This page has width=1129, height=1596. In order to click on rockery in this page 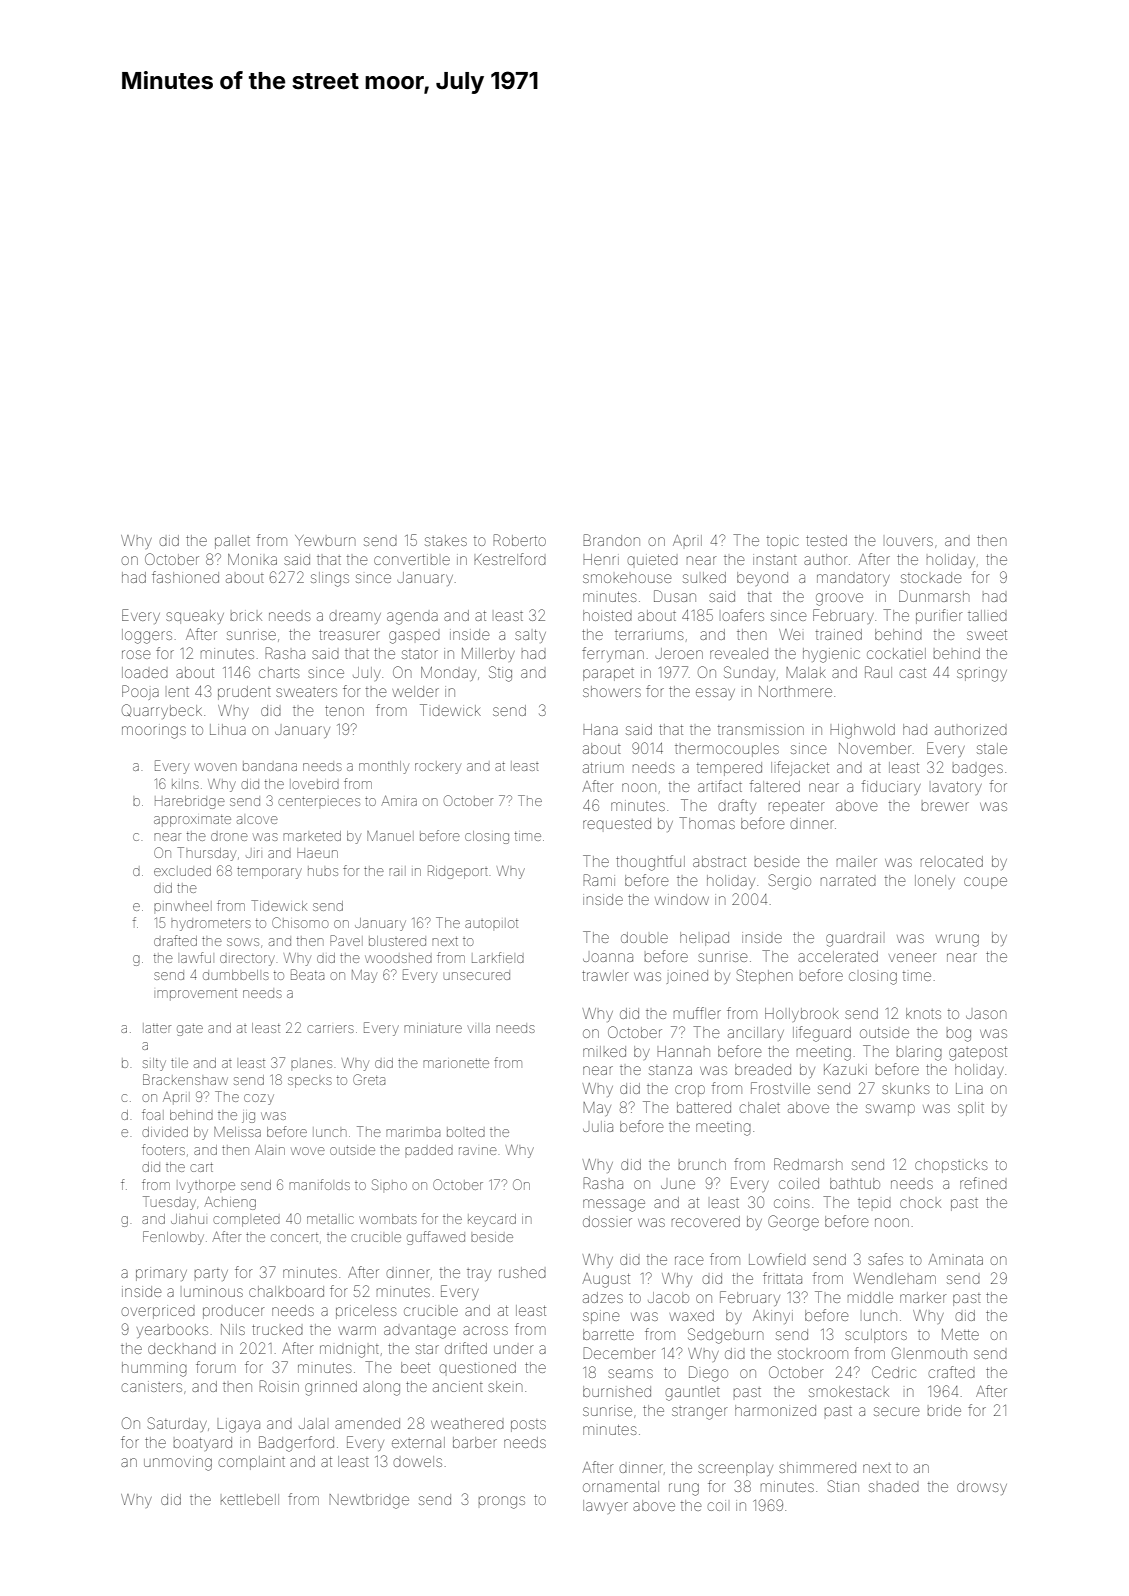, I will do `click(438, 767)`.
